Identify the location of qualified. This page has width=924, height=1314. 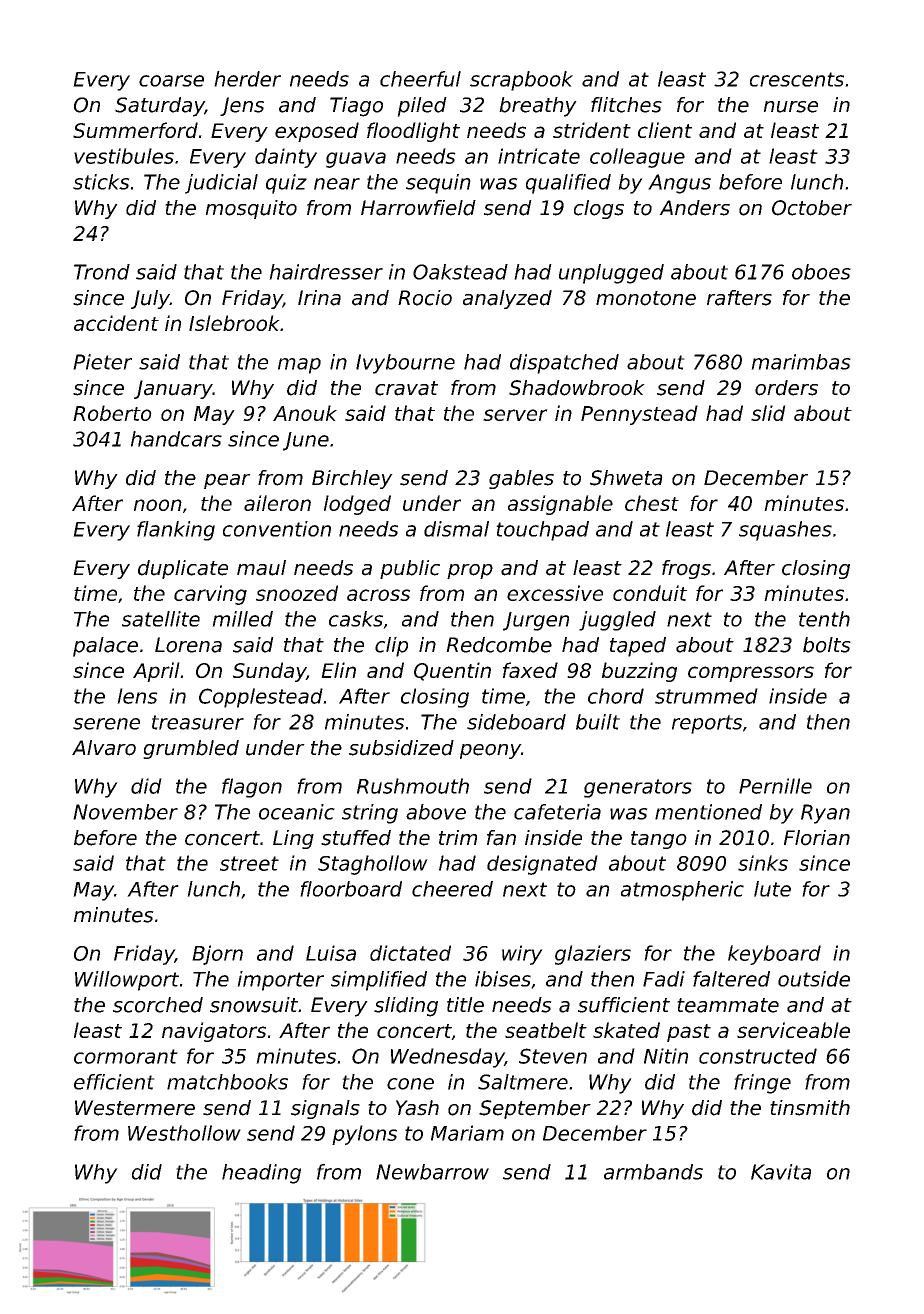
(568, 184).
